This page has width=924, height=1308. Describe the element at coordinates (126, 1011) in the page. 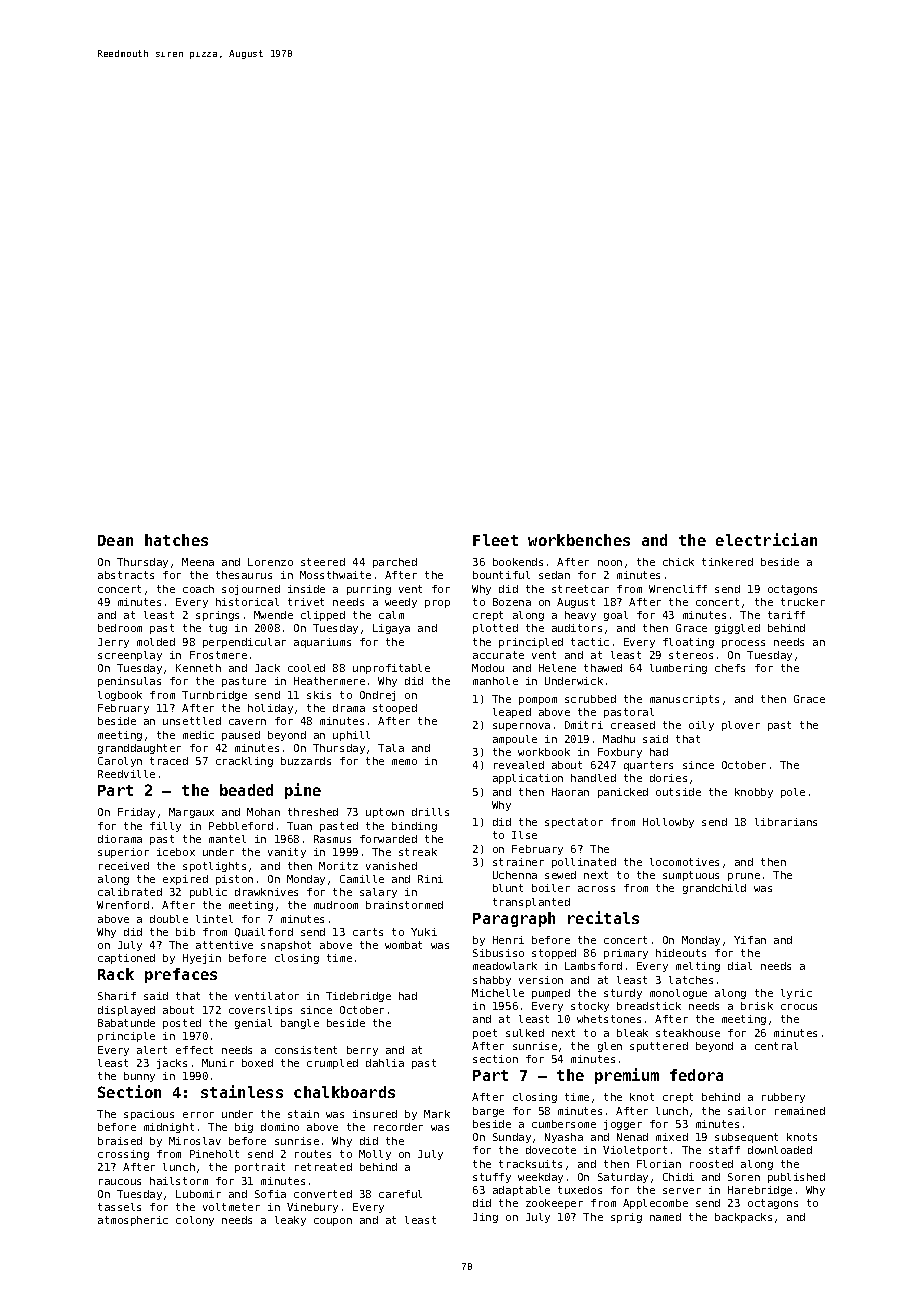

I see `displayed` at that location.
